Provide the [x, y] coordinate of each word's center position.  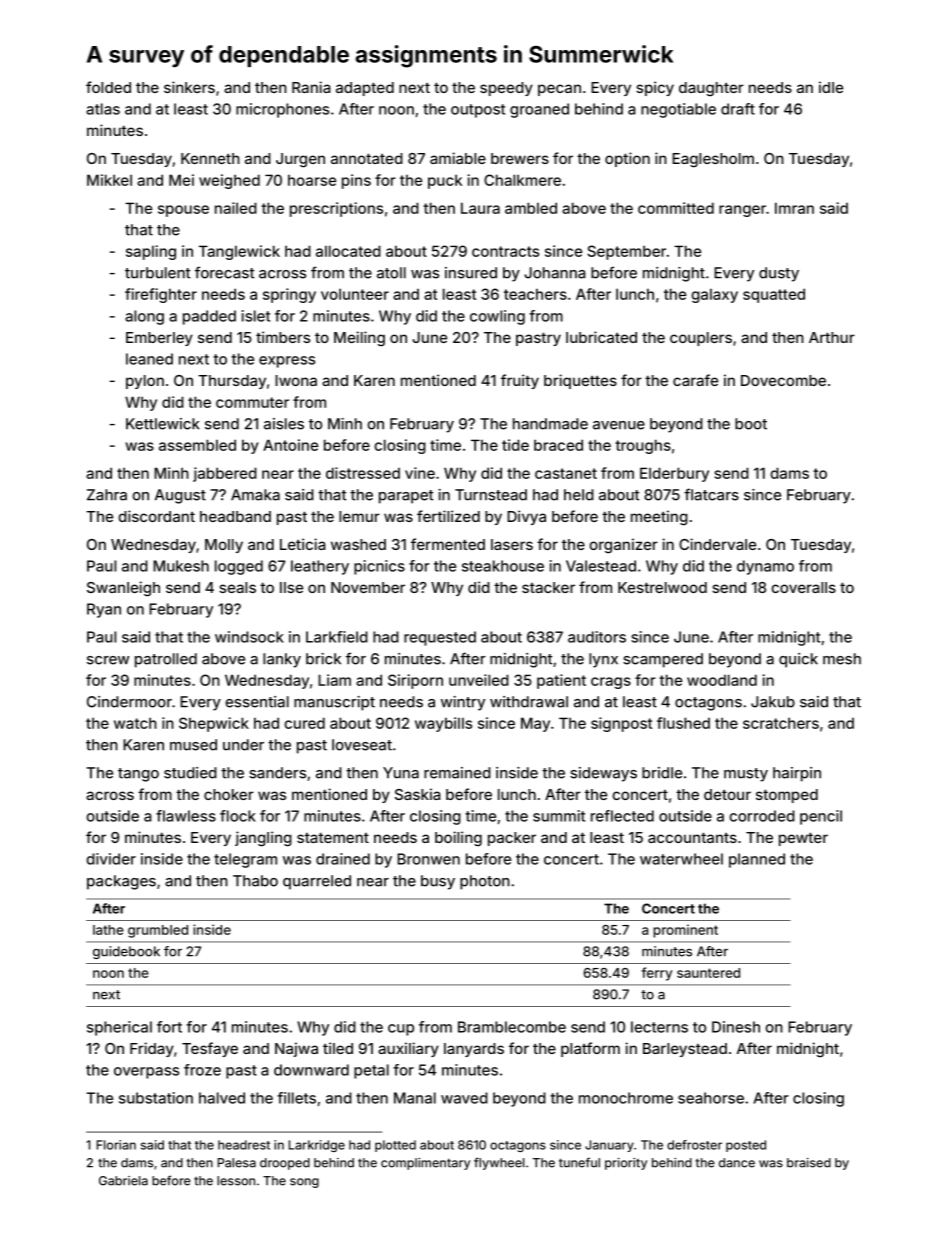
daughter [711, 89]
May [535, 724]
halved [222, 1098]
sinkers [189, 87]
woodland [722, 680]
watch [135, 723]
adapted [365, 89]
